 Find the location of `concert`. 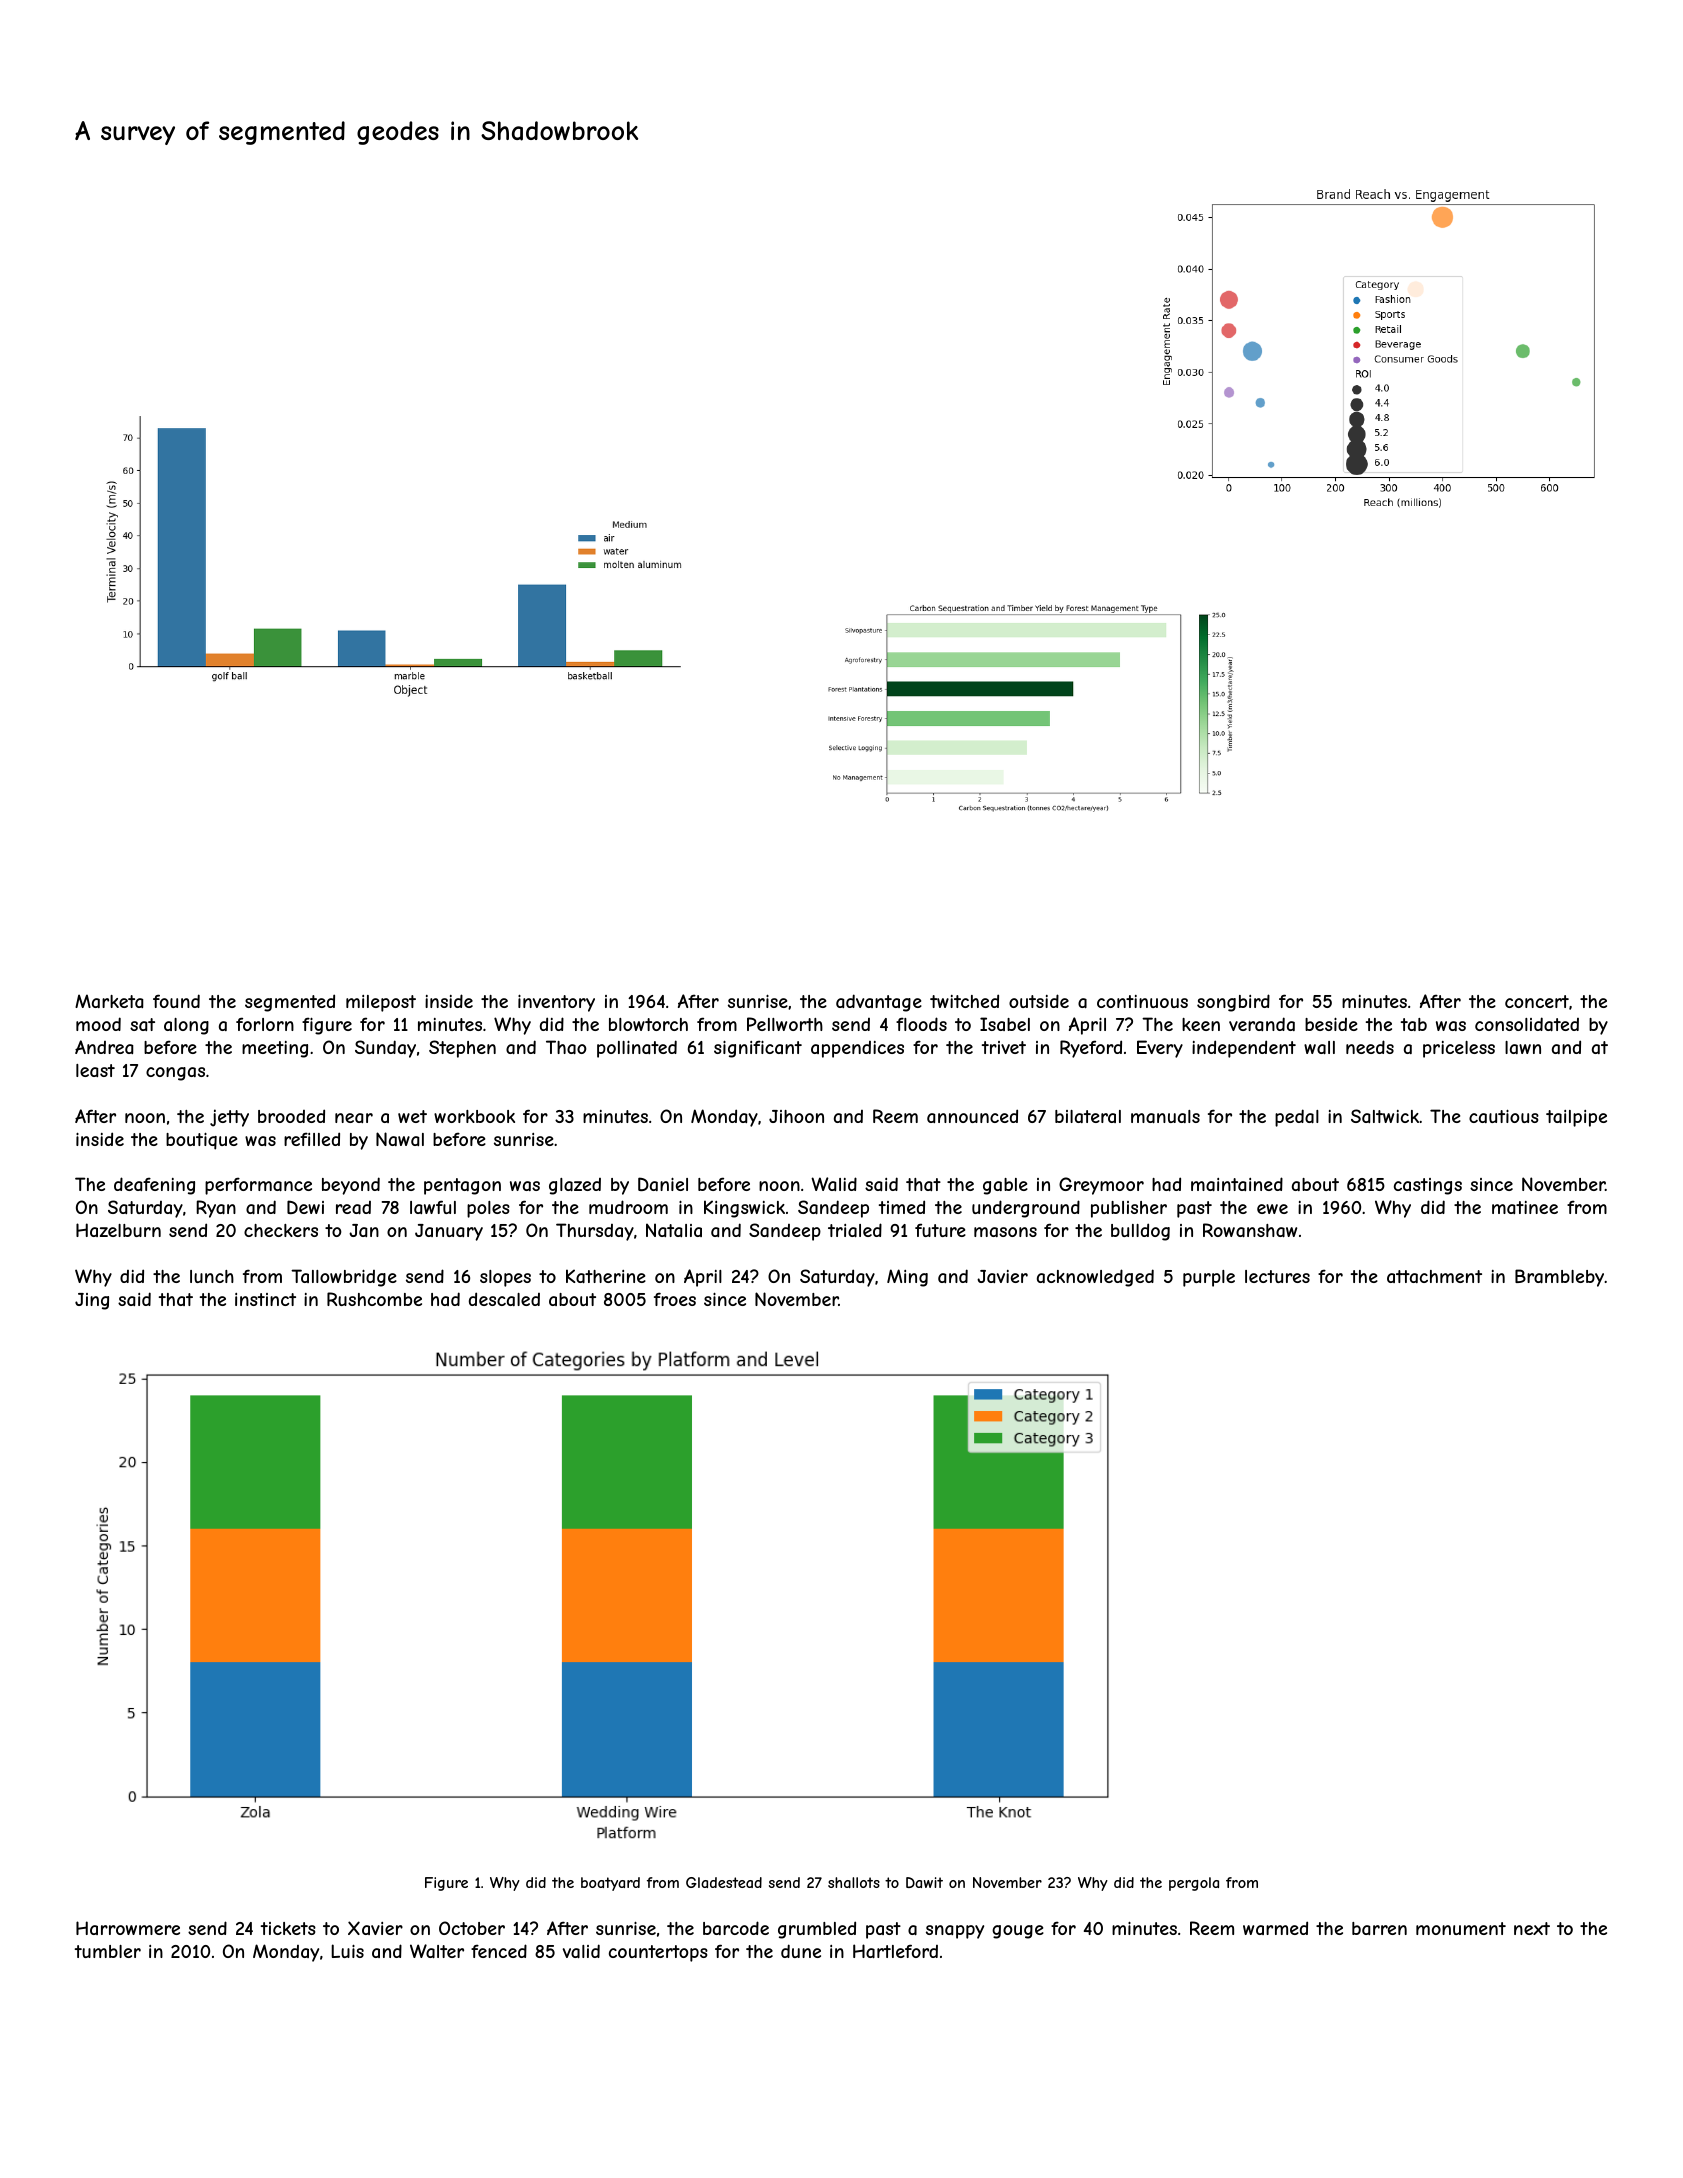

concert is located at coordinates (1537, 1001).
